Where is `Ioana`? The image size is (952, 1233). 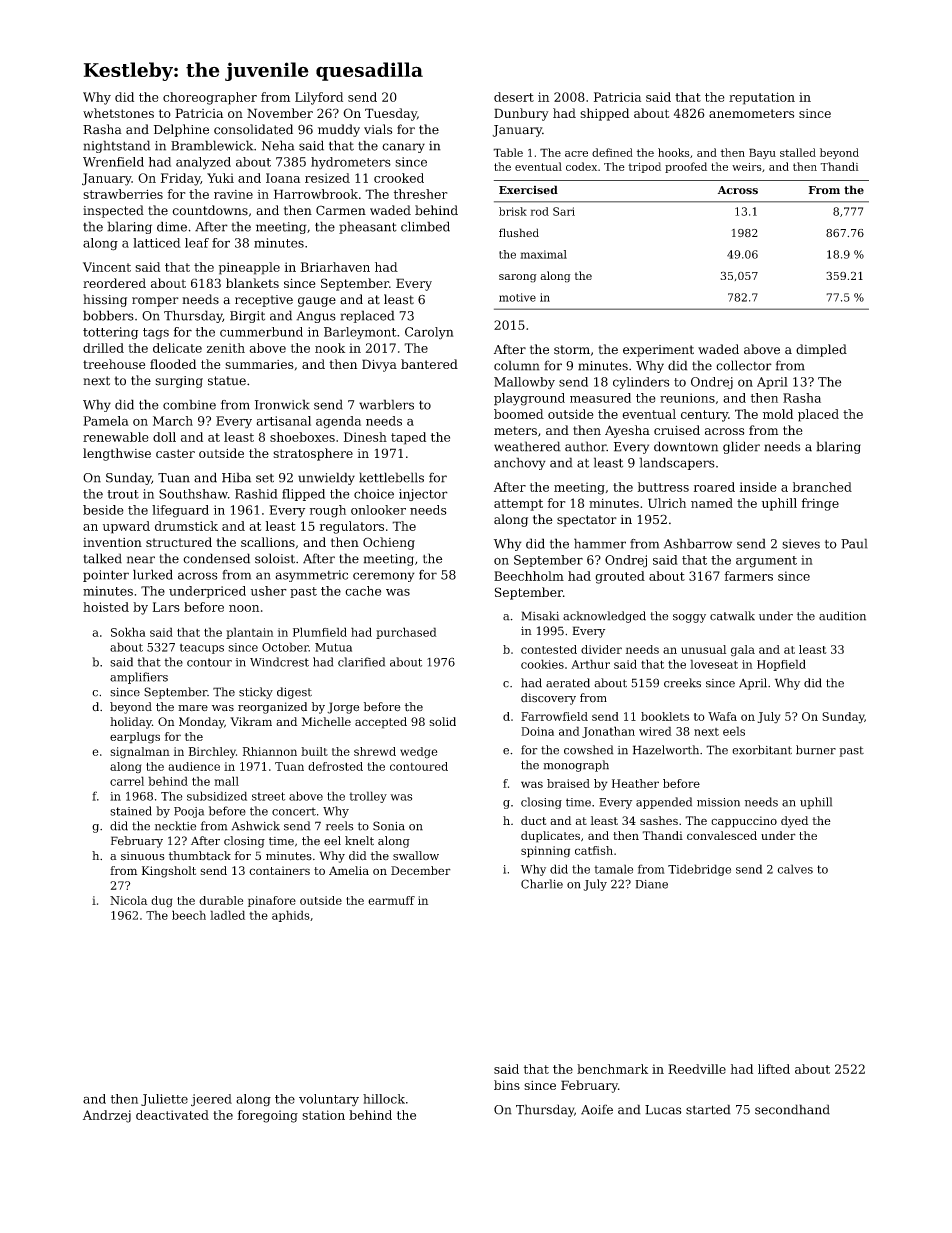 Ioana is located at coordinates (283, 178).
